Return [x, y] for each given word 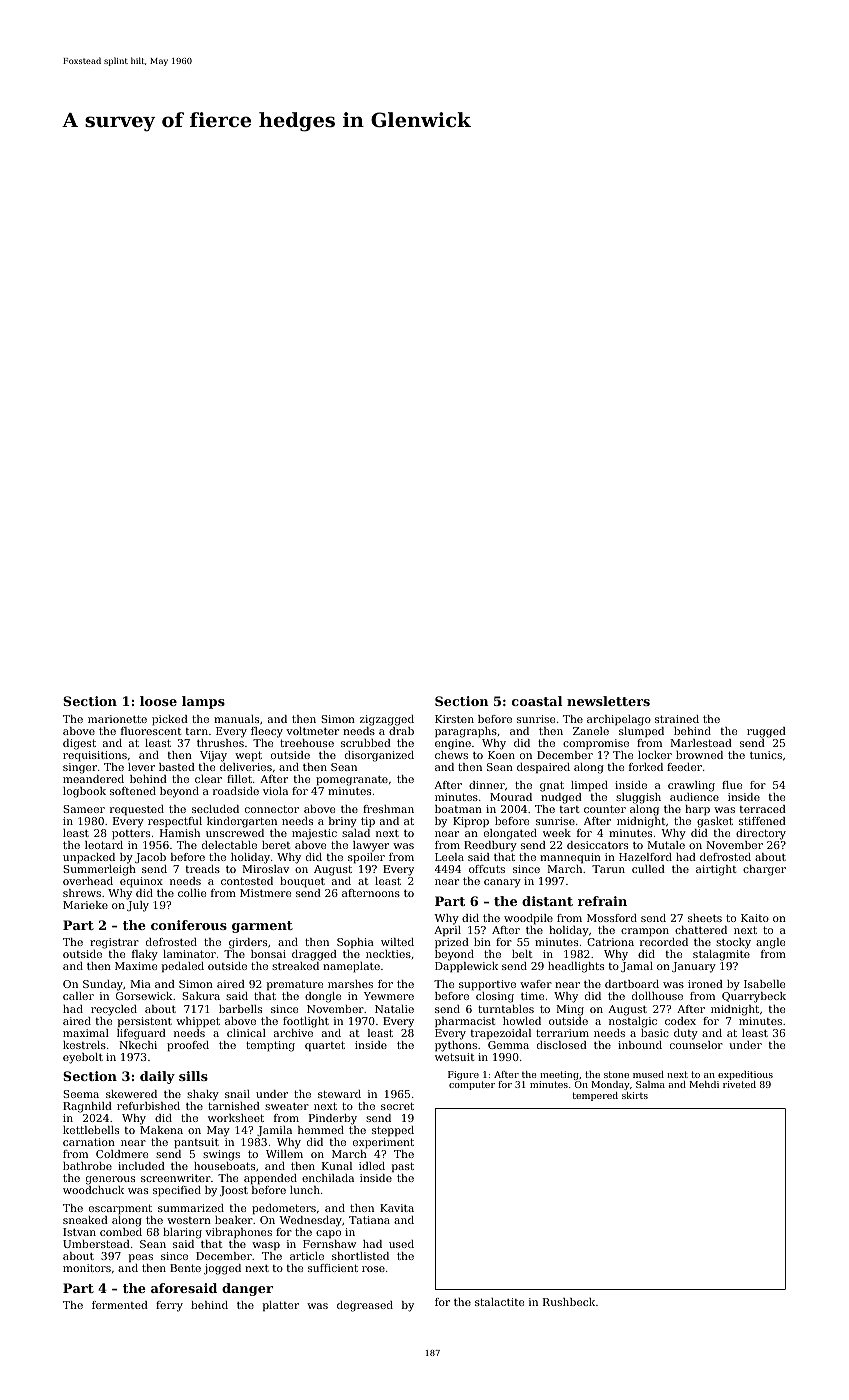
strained [677, 719]
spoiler [366, 858]
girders [248, 943]
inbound [640, 1045]
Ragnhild [87, 1107]
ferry [169, 1306]
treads [203, 869]
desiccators [597, 845]
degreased [365, 1306]
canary [502, 883]
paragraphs [466, 732]
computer [472, 1085]
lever [141, 767]
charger [764, 870]
